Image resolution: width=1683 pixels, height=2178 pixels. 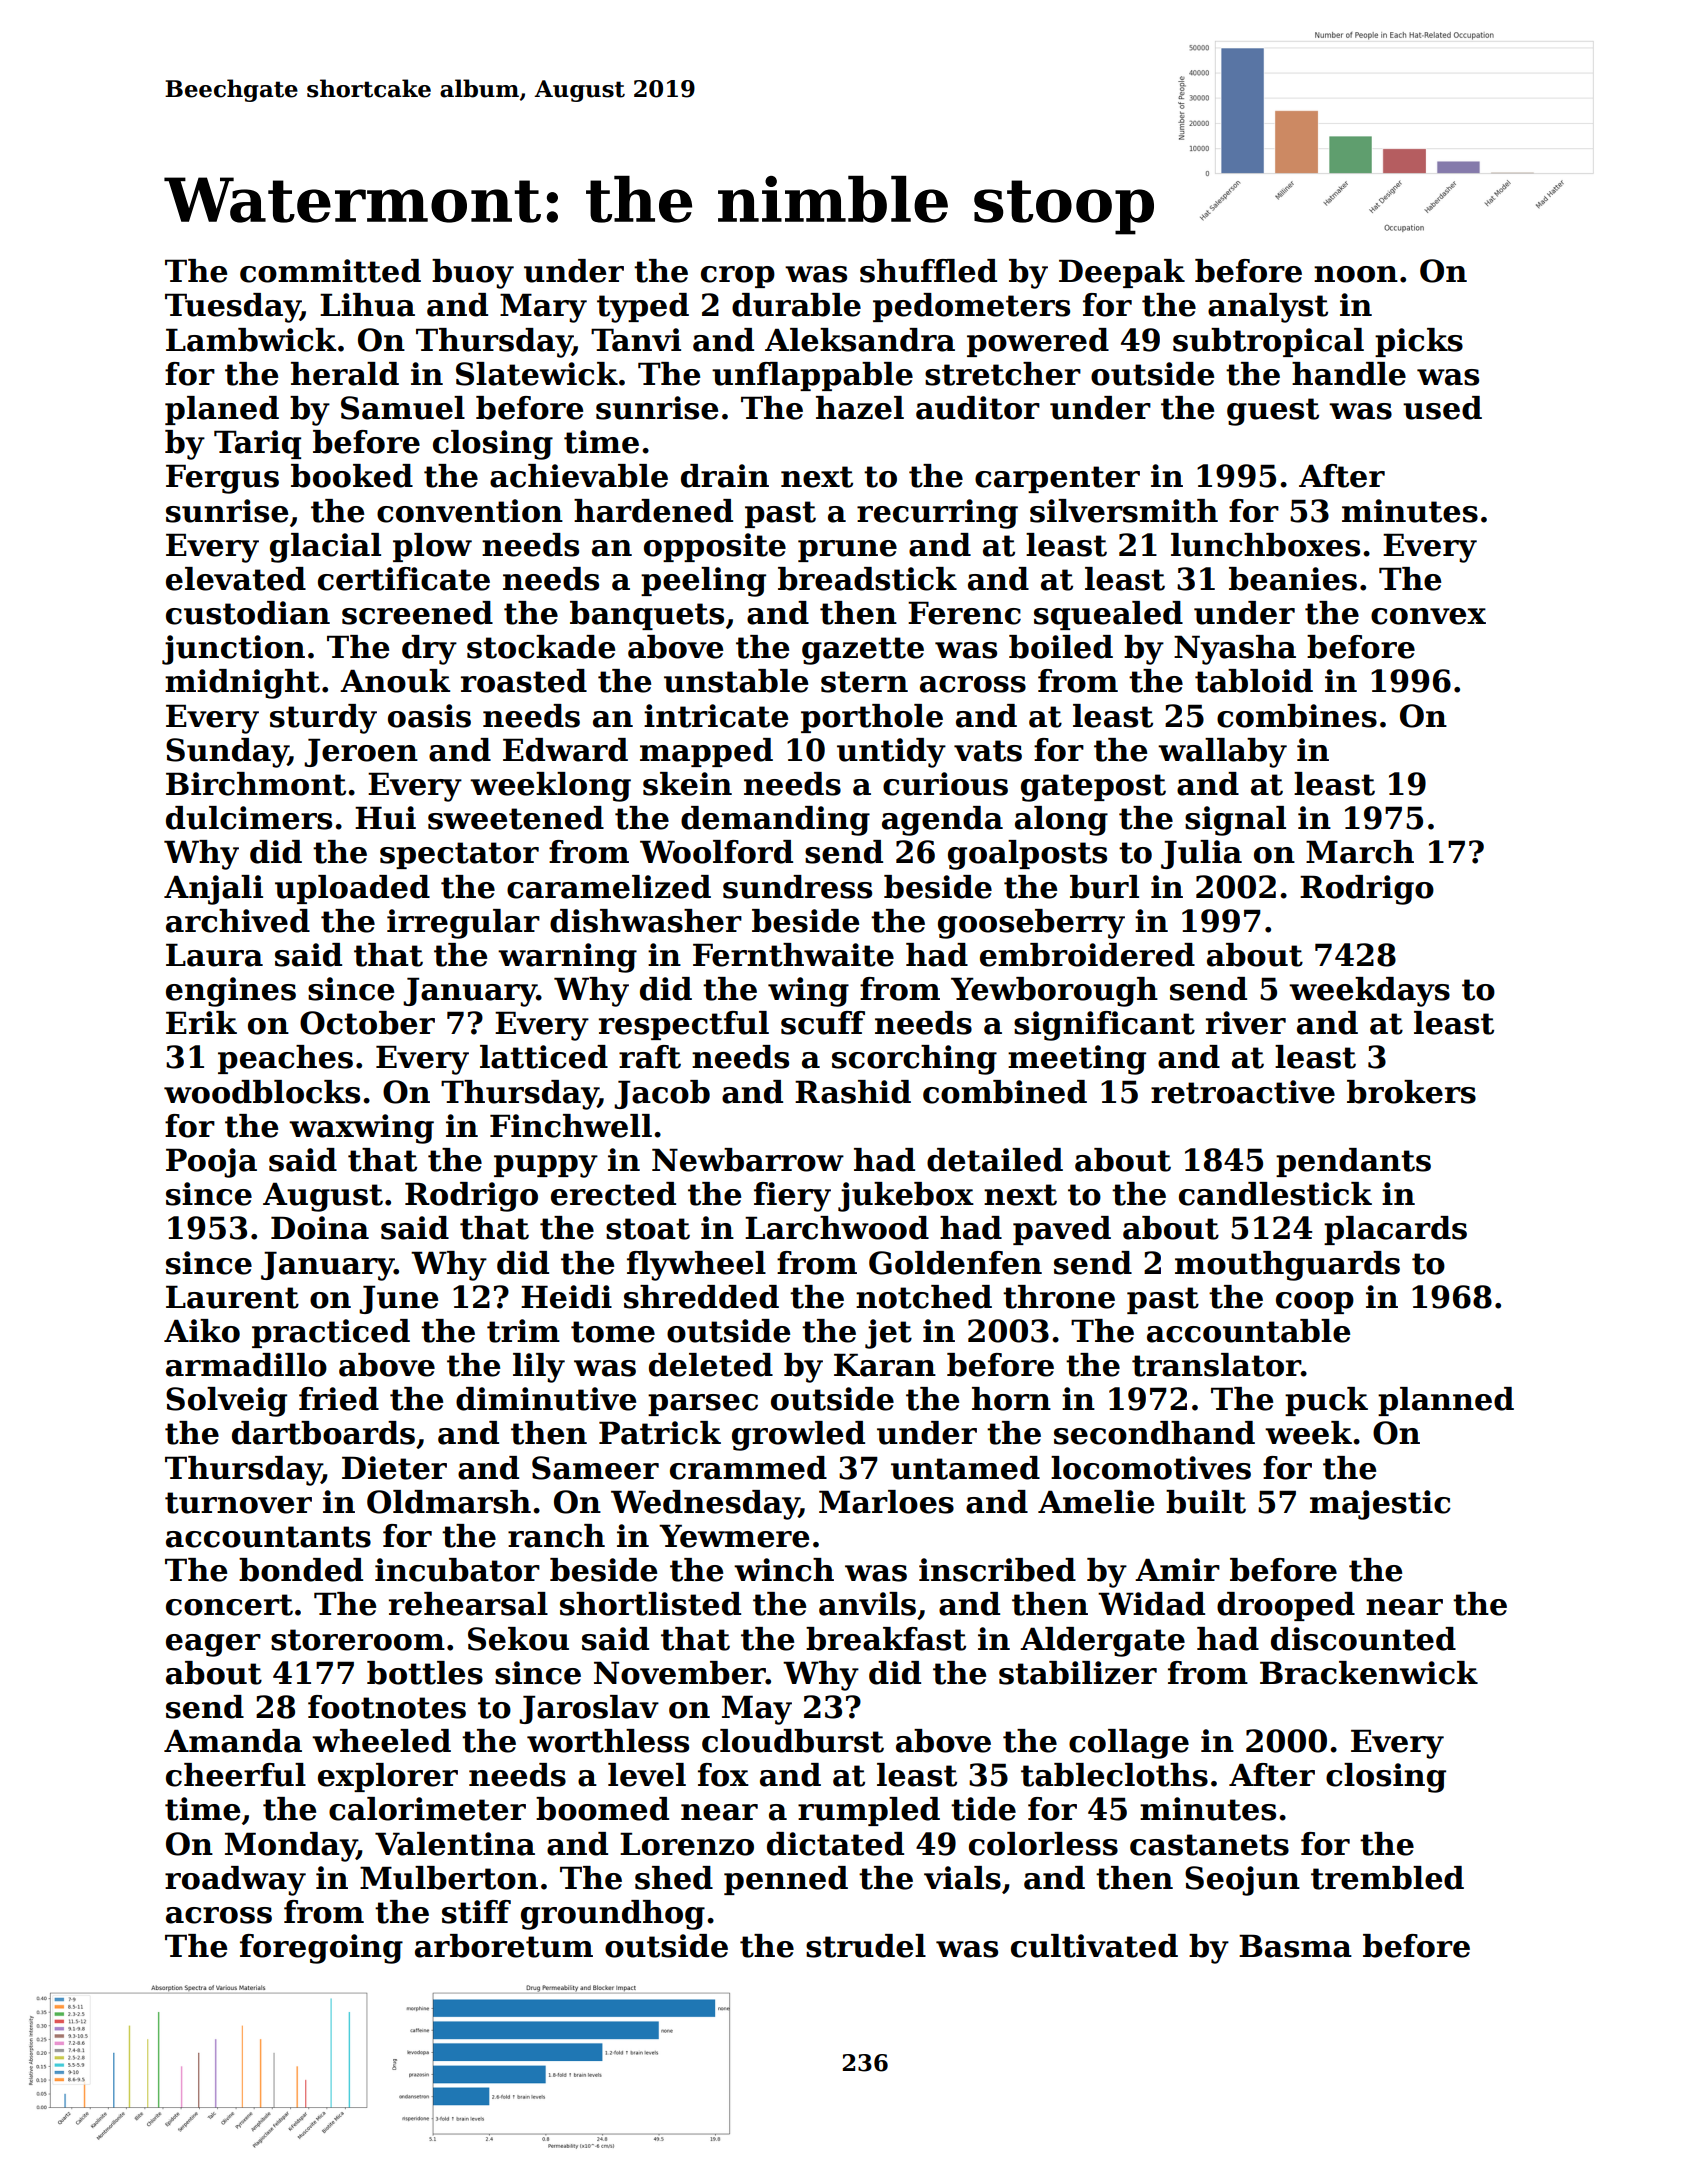 What do you see at coordinates (595, 1468) in the image?
I see `Sameer` at bounding box center [595, 1468].
